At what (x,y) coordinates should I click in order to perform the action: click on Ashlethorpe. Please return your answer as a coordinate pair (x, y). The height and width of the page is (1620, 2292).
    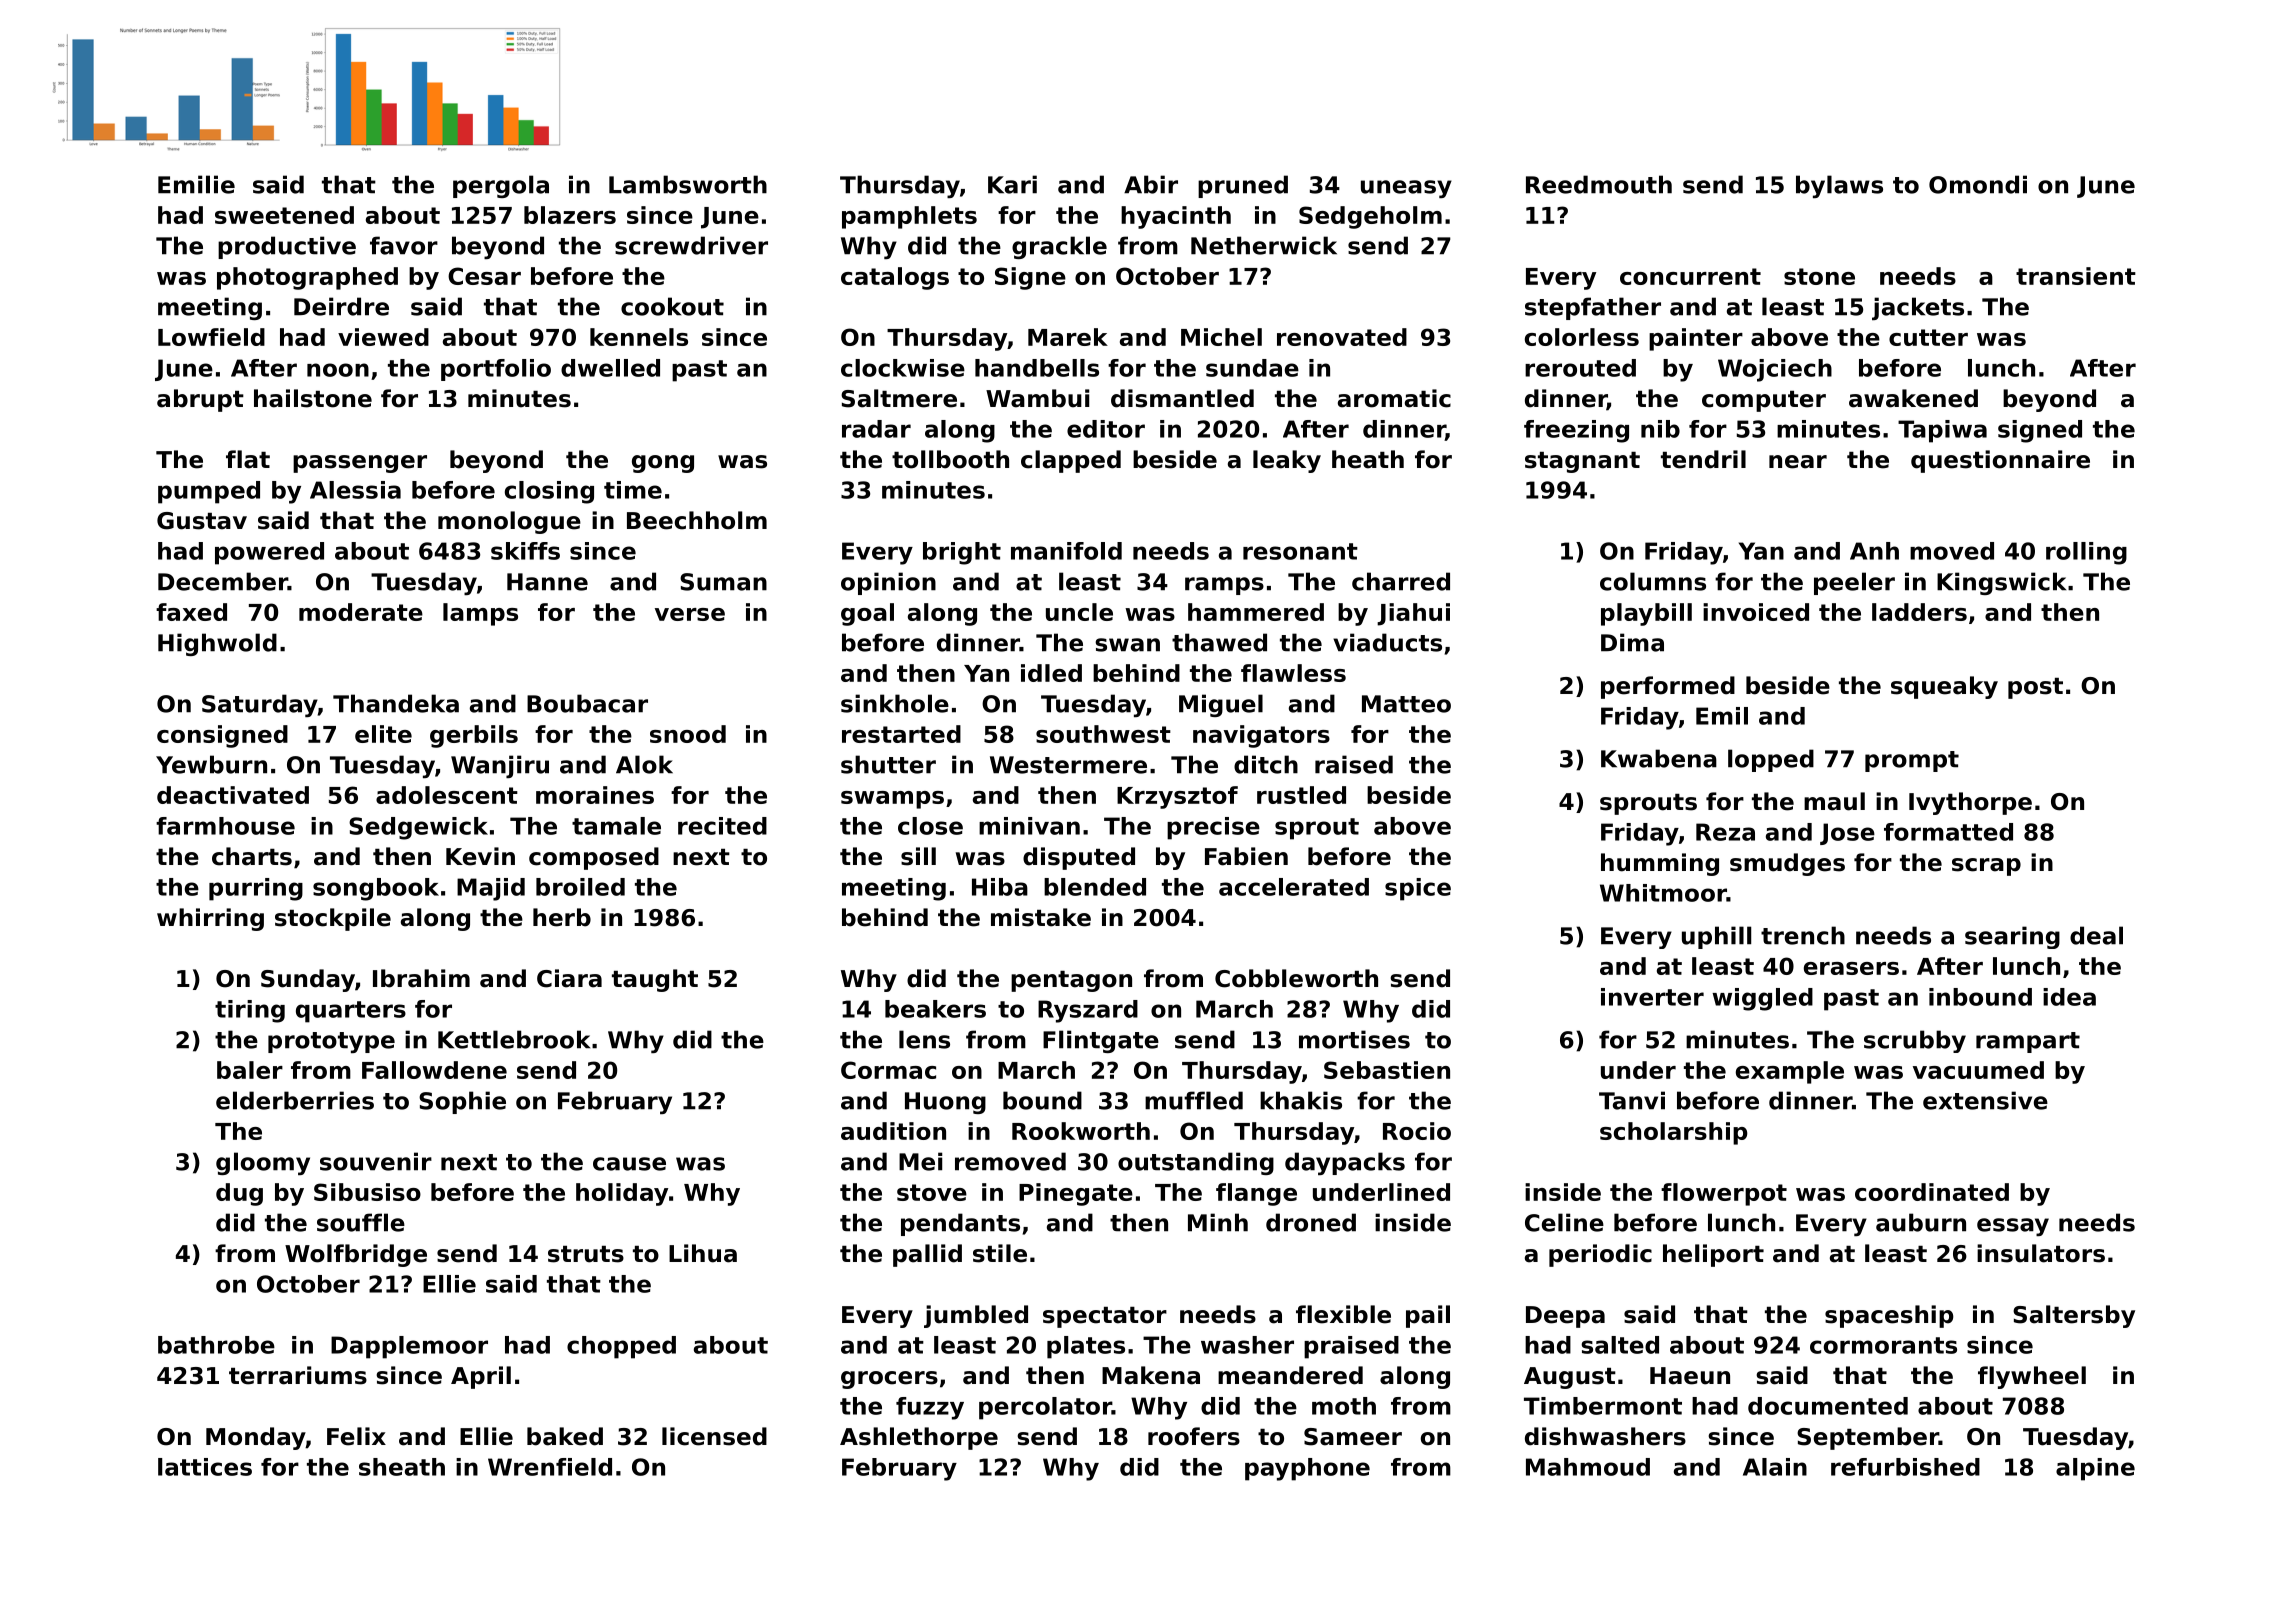
    Looking at the image, I should click on (919, 1438).
